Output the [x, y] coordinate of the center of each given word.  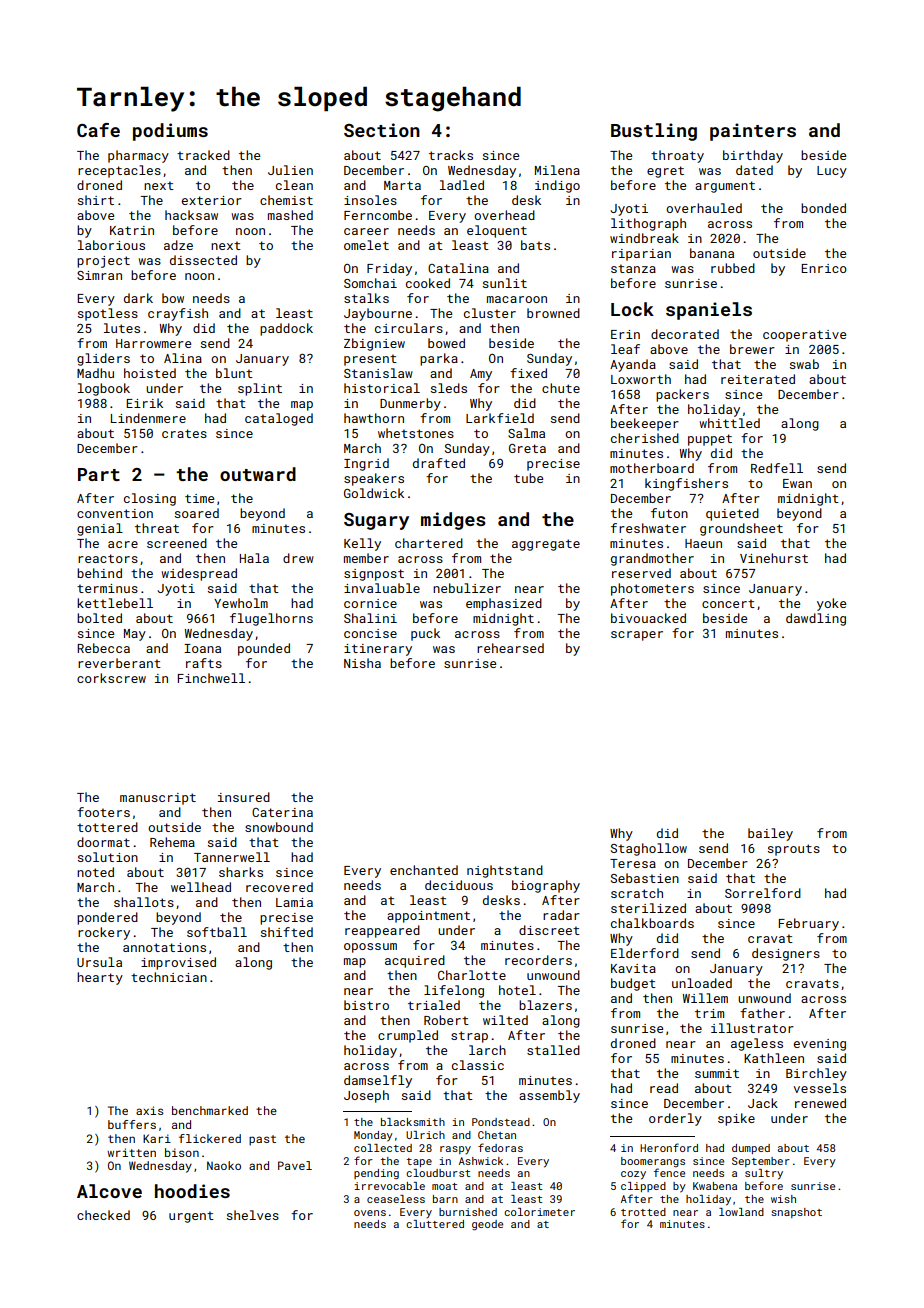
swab [804, 364]
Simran [99, 275]
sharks [241, 872]
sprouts [794, 850]
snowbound [279, 827]
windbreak [644, 238]
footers [103, 812]
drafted [439, 463]
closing [150, 499]
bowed [446, 343]
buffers [132, 1124]
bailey [770, 834]
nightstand [505, 871]
